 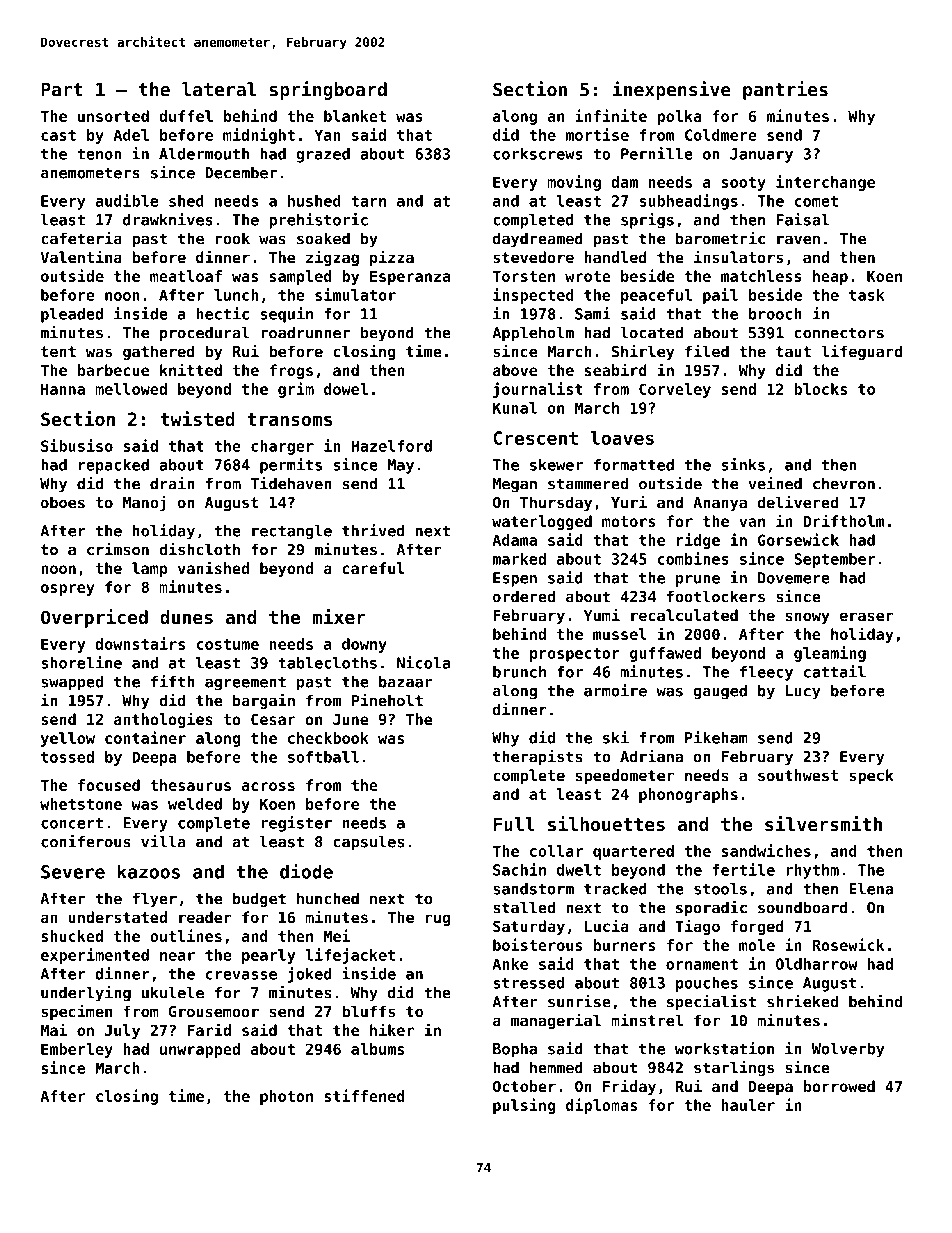 I want to click on Sachin, so click(x=519, y=869).
